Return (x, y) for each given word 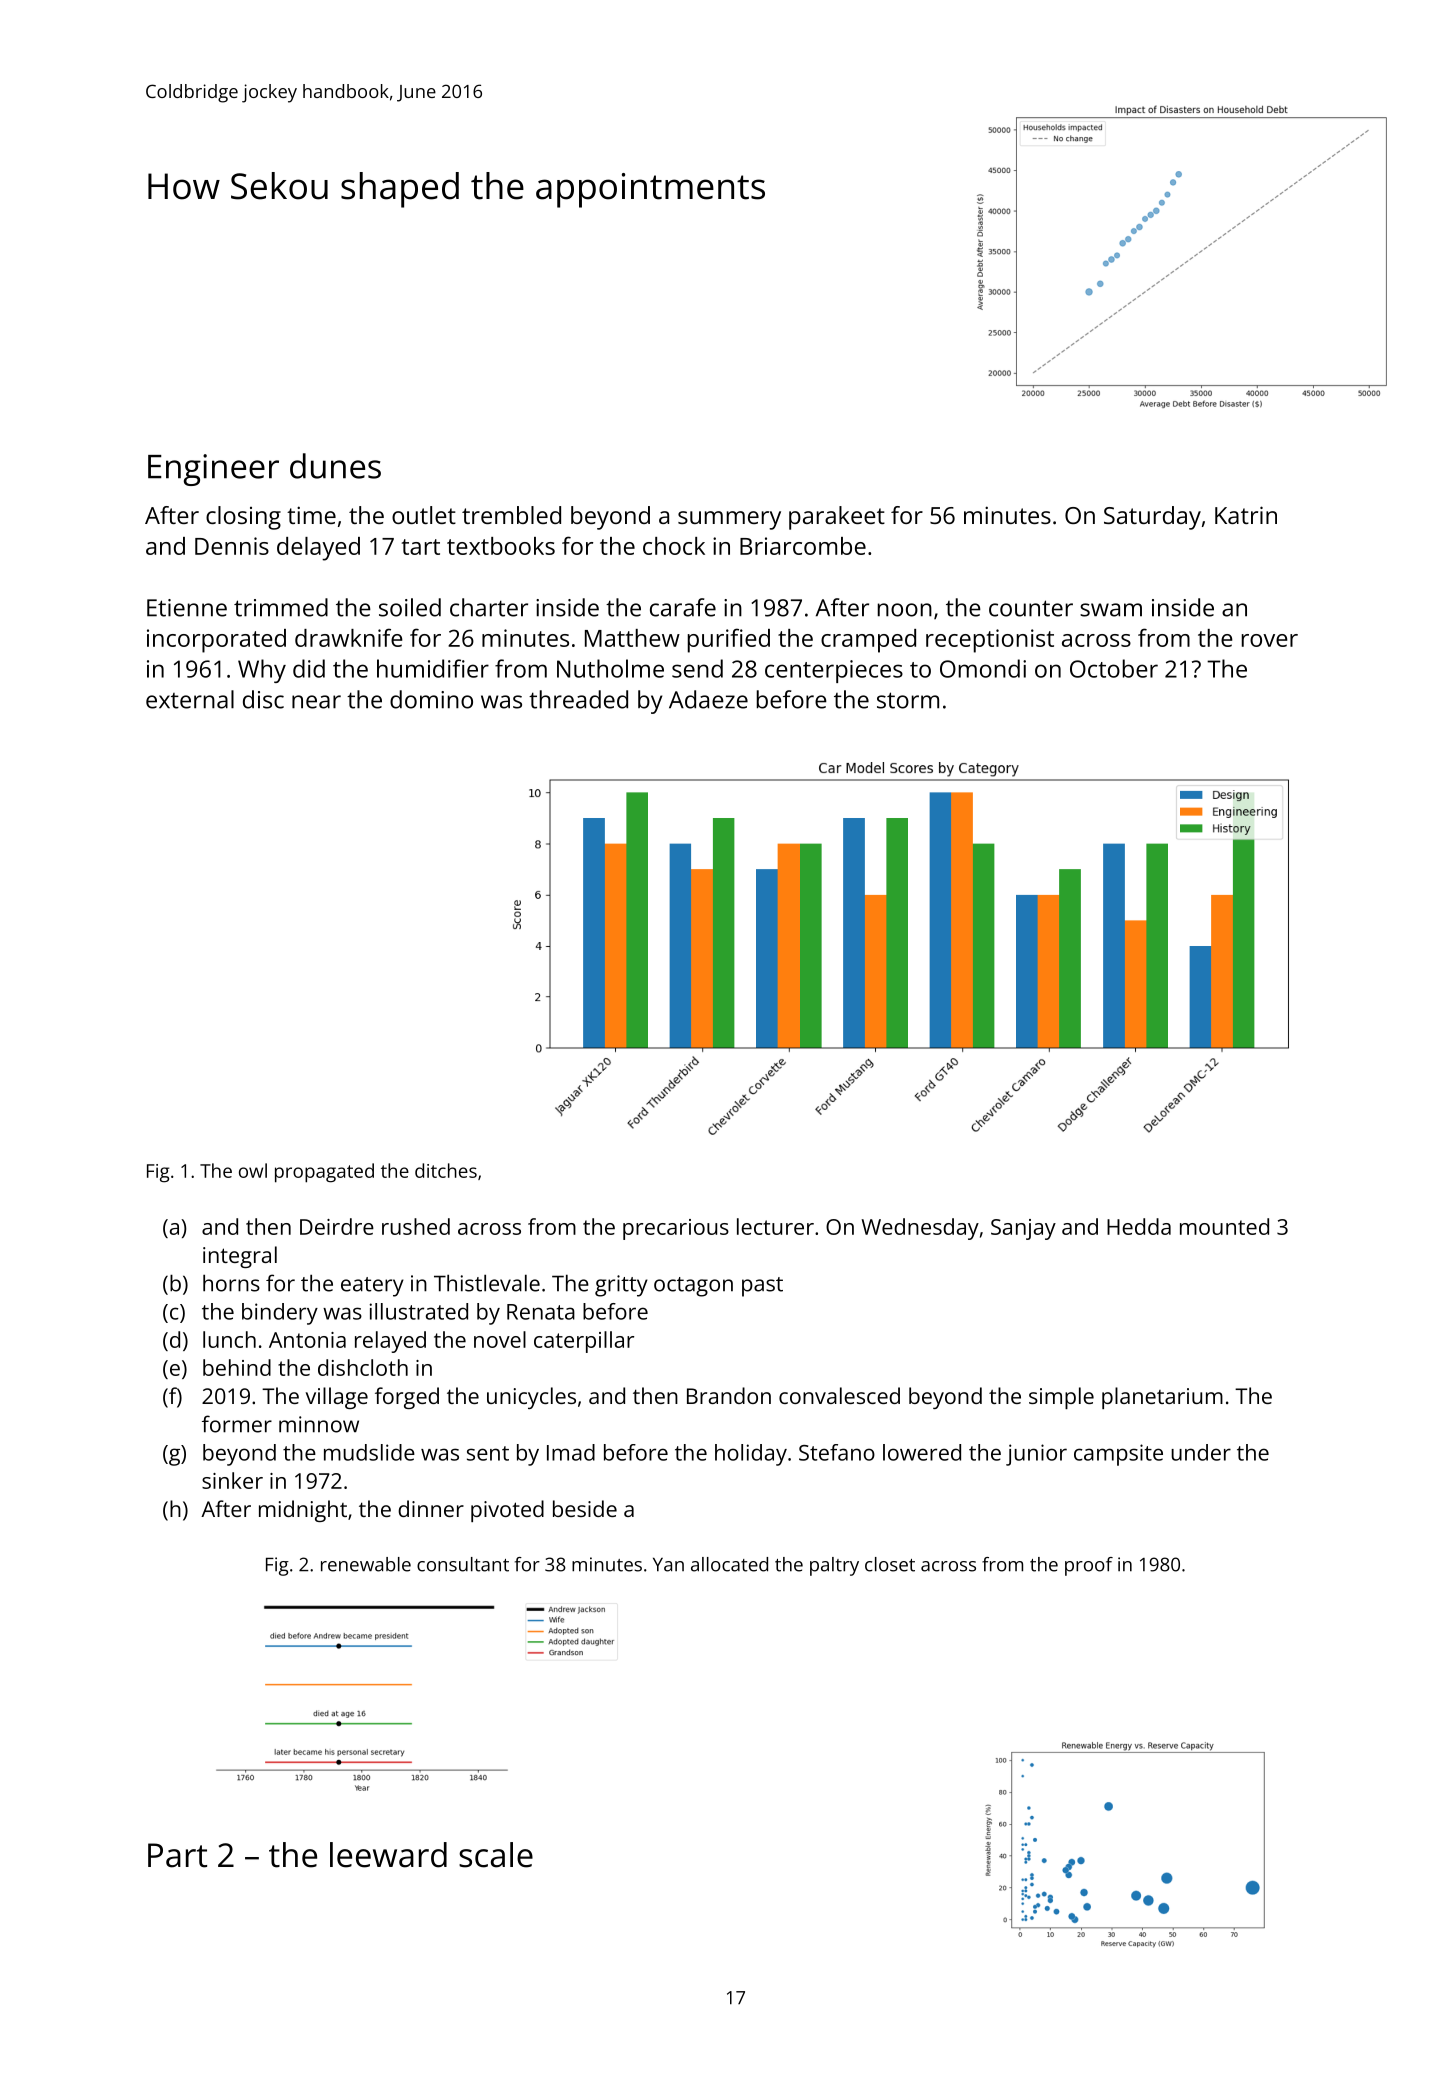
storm (908, 700)
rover (1270, 640)
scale (496, 1855)
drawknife (349, 637)
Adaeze (708, 699)
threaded (578, 699)
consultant (463, 1564)
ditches (446, 1170)
